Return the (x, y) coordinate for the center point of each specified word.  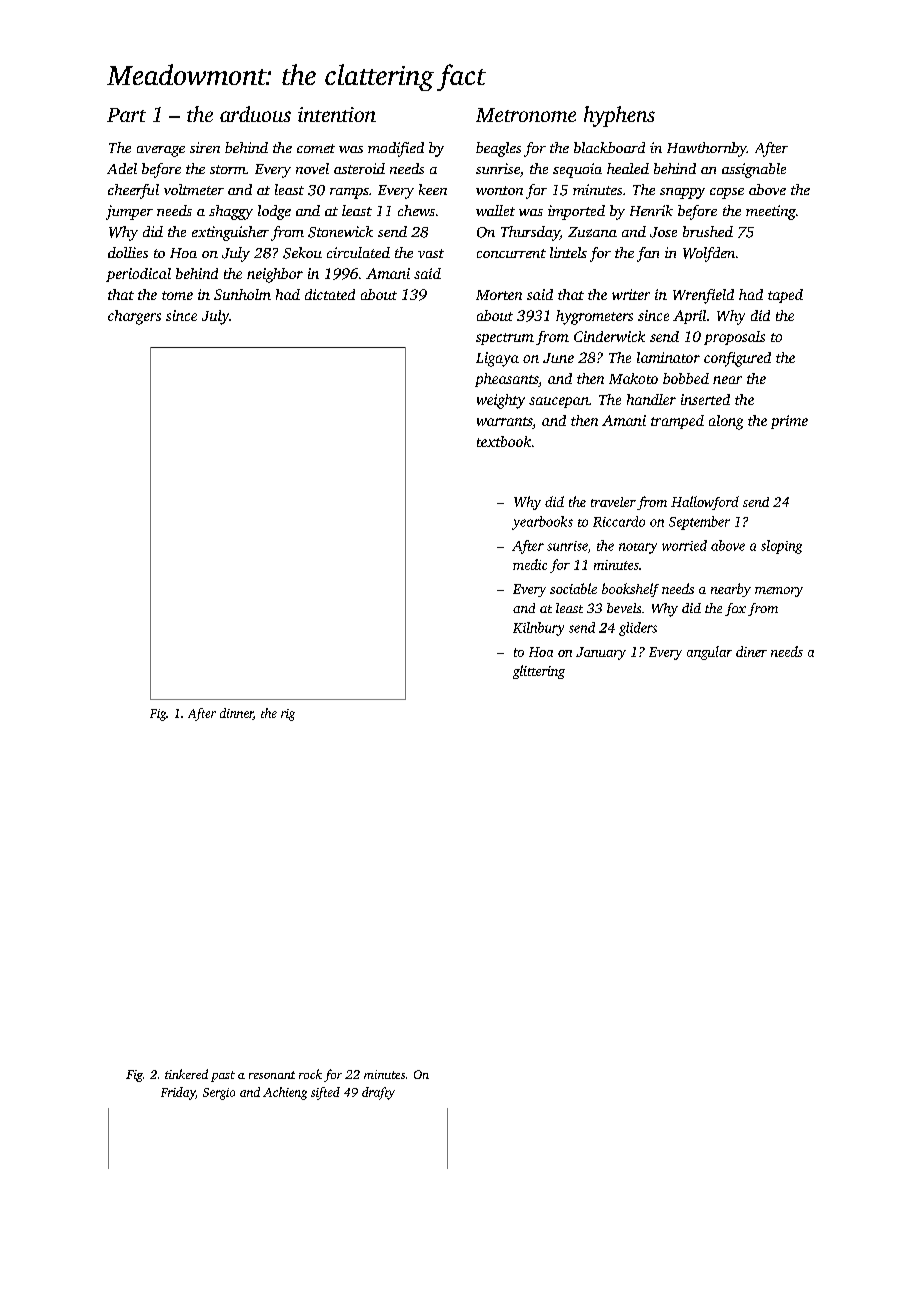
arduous (255, 114)
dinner (236, 714)
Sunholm (242, 294)
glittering (539, 672)
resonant (272, 1075)
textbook (504, 441)
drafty (378, 1093)
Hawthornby (707, 149)
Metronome (526, 115)
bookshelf (630, 590)
